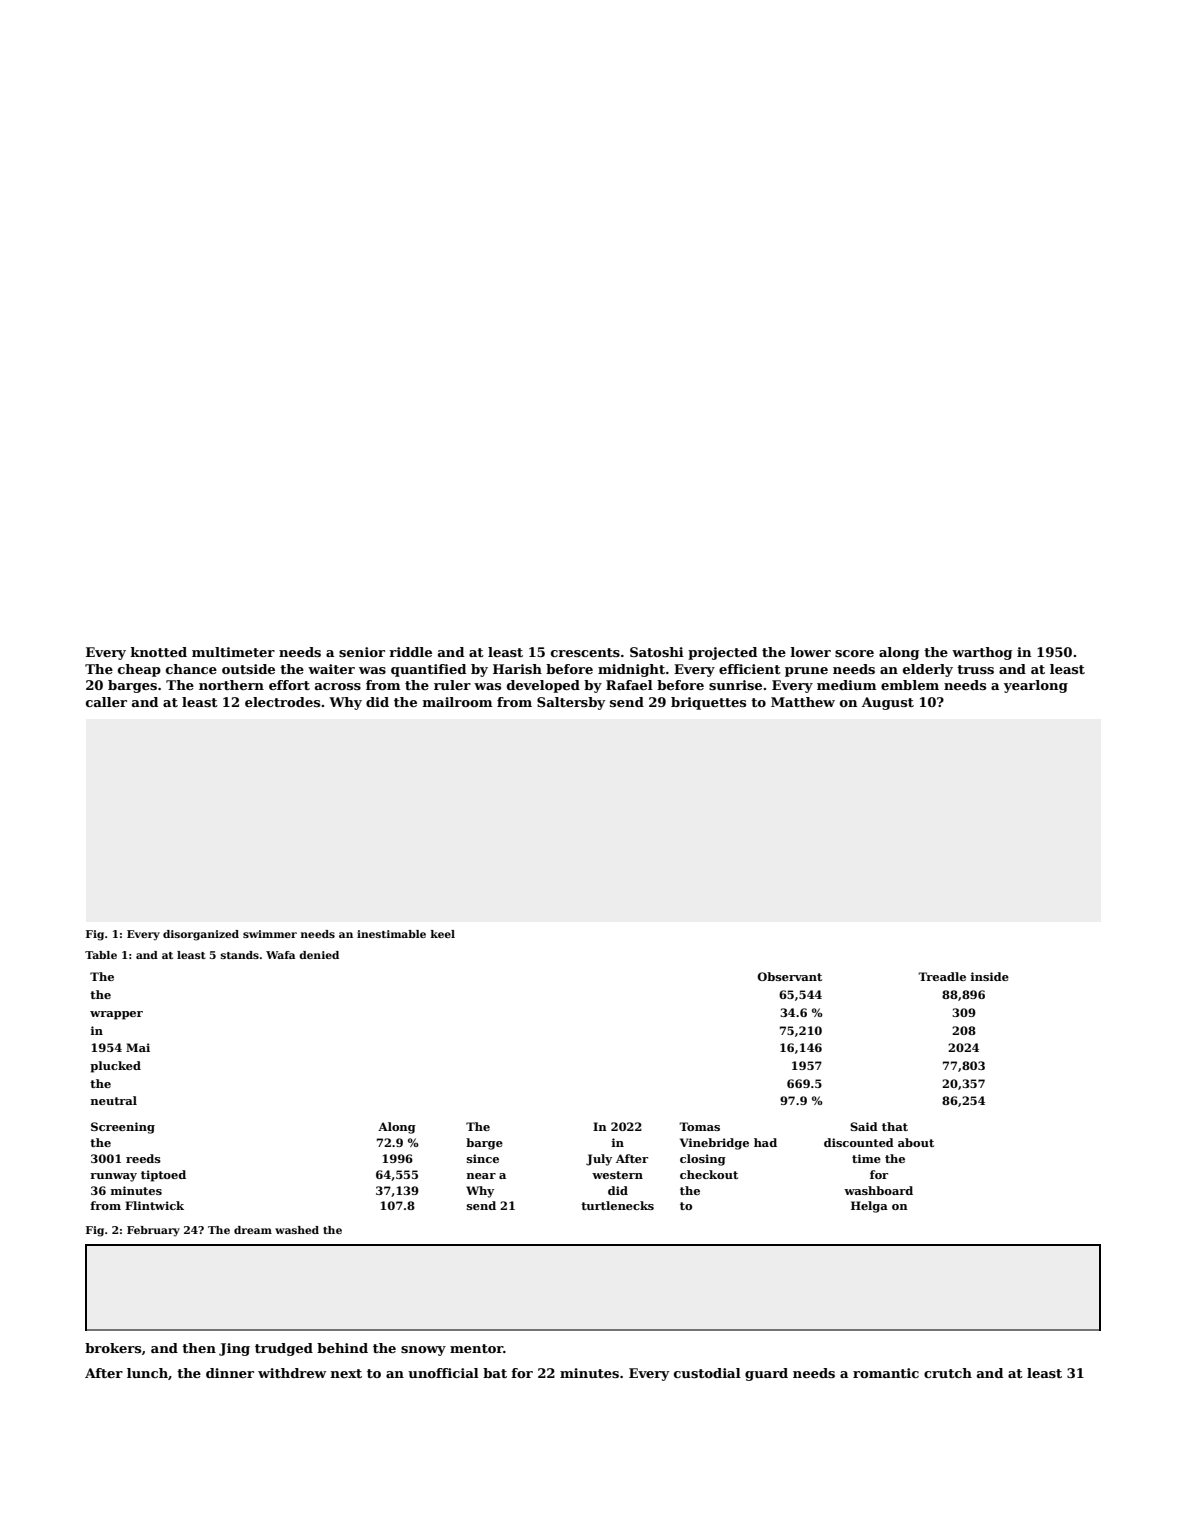  What do you see at coordinates (990, 976) in the image?
I see `inside` at bounding box center [990, 976].
